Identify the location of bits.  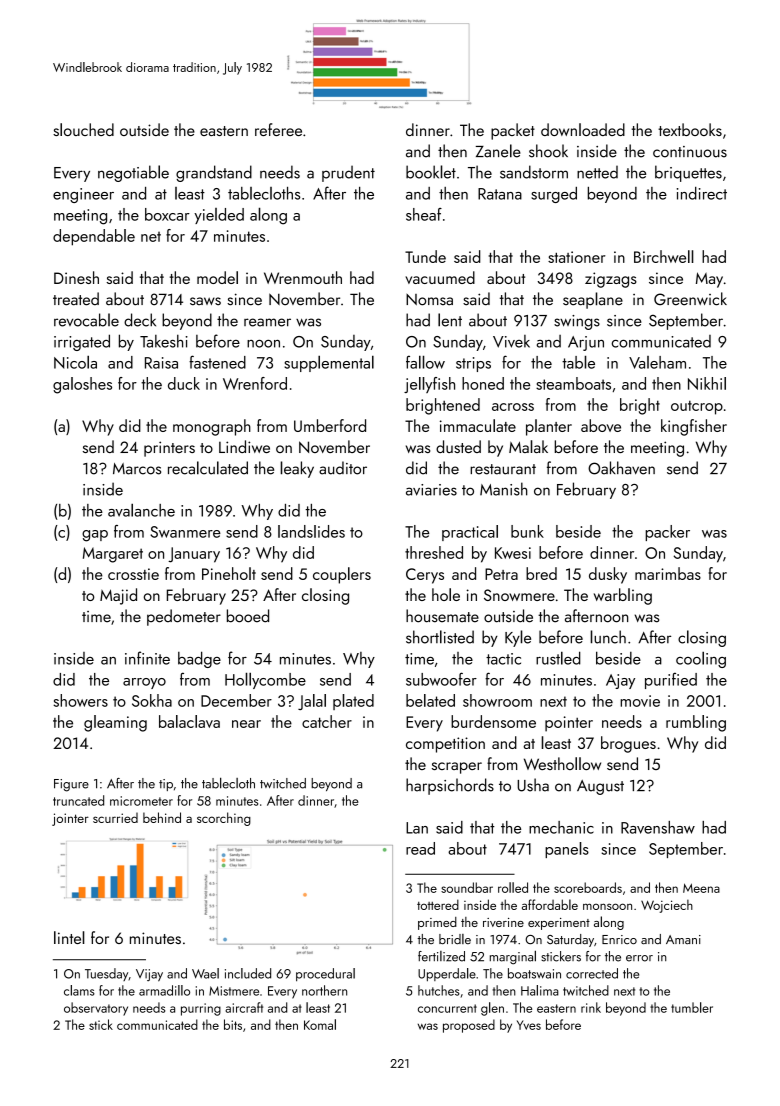
(233, 1024).
